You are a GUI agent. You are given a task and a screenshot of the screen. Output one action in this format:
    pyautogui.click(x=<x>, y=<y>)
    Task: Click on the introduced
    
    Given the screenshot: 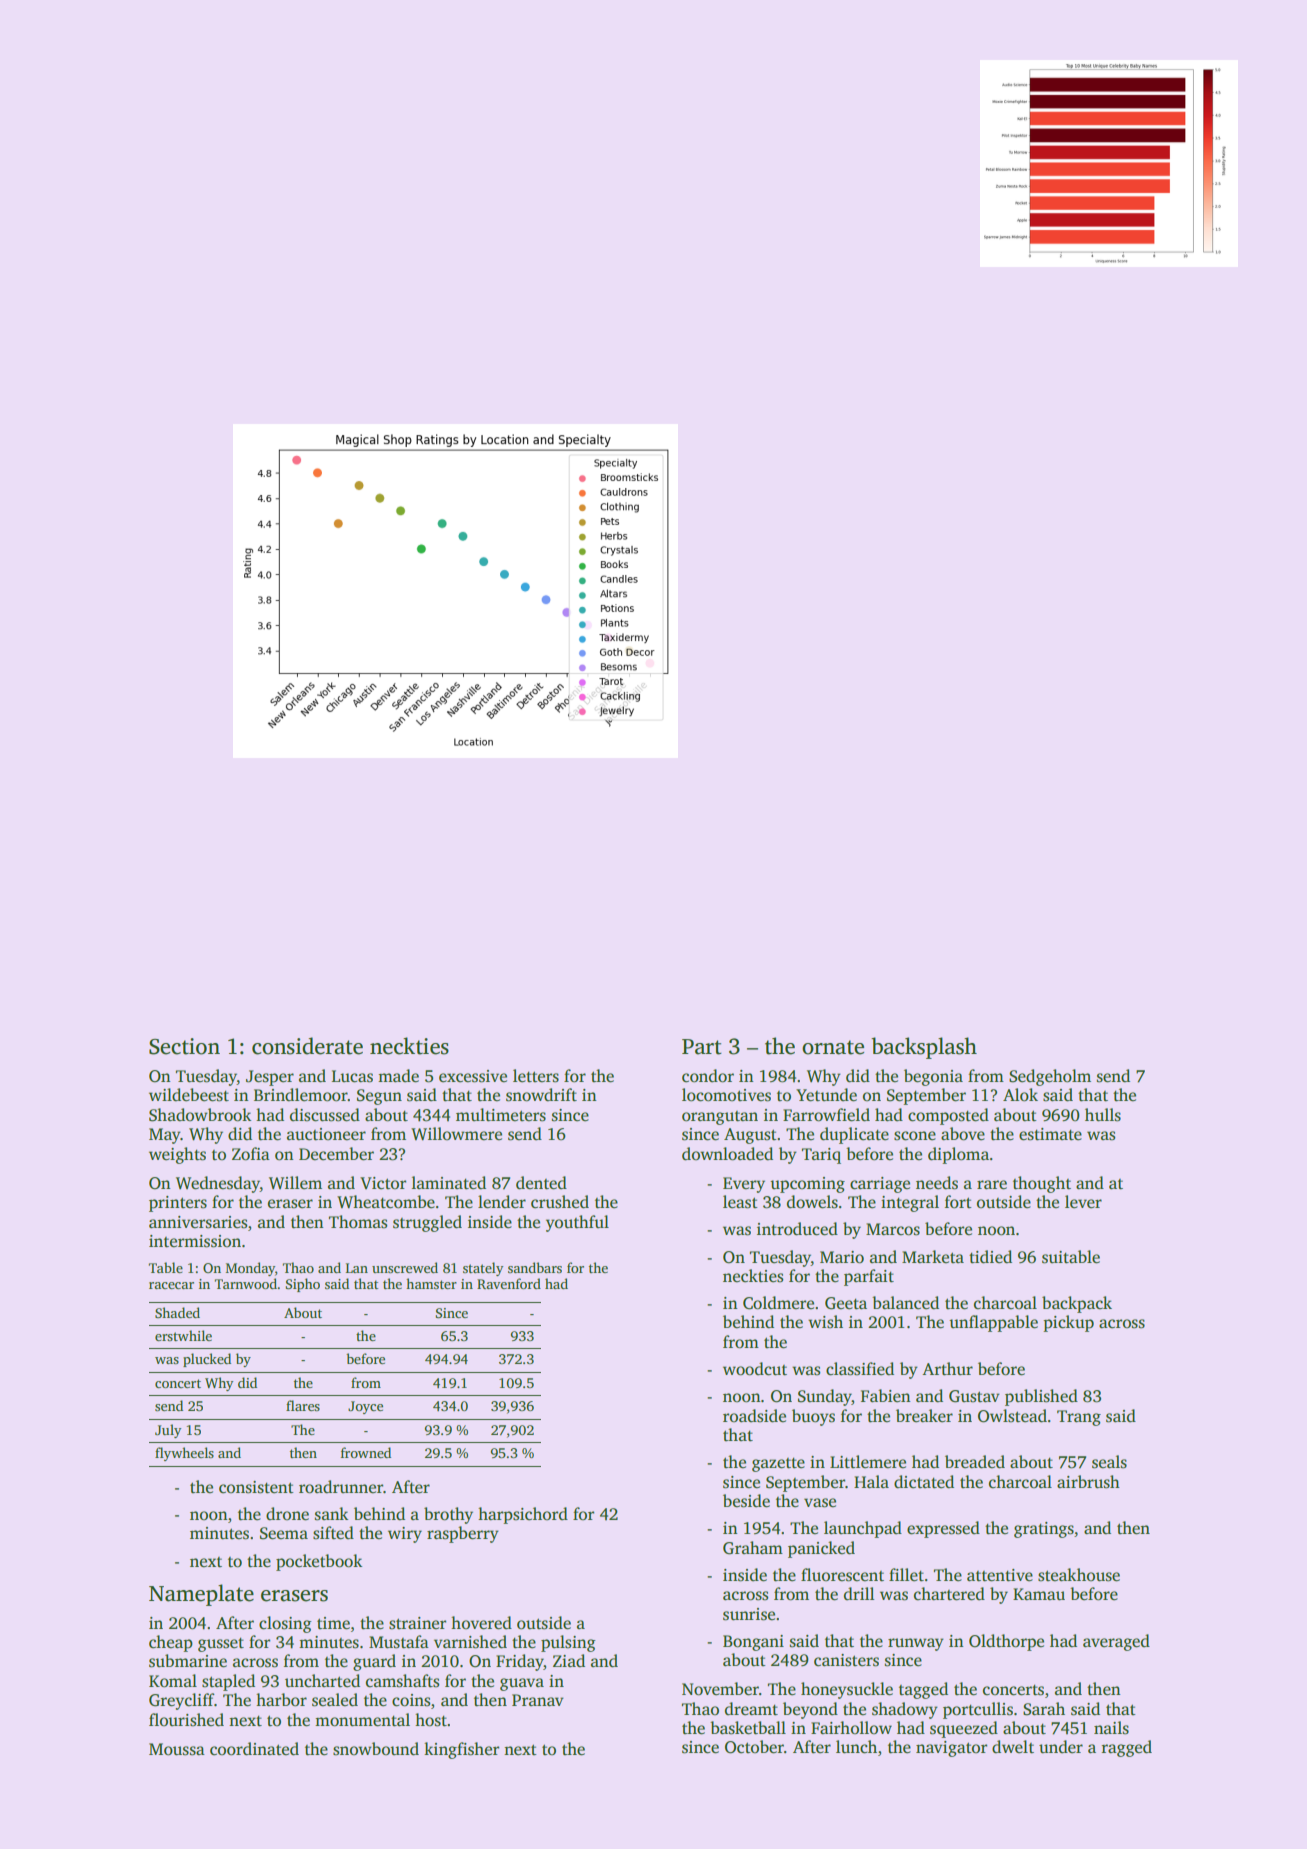 What is the action you would take?
    pyautogui.click(x=797, y=1229)
